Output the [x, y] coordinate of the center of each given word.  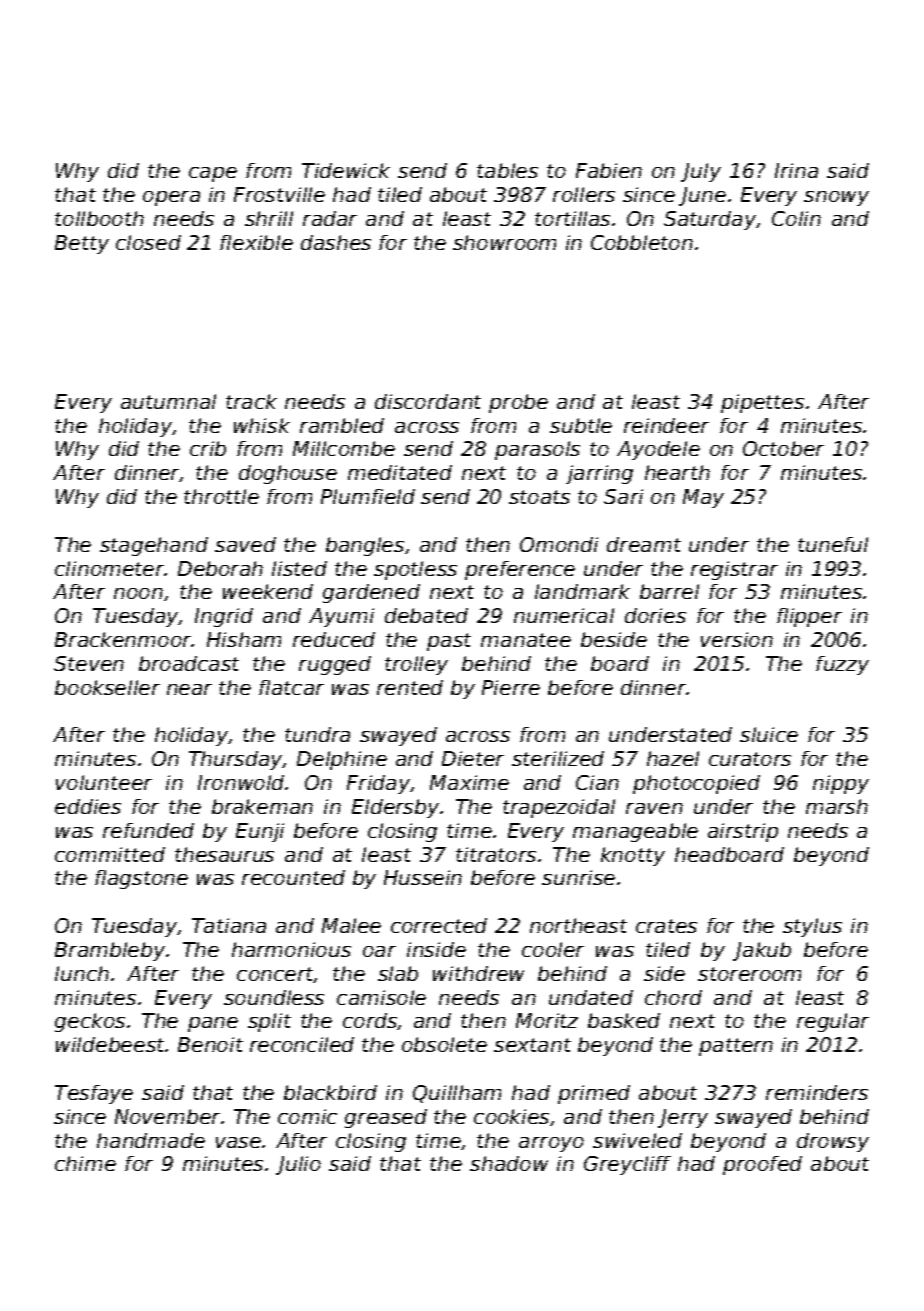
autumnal [168, 401]
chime [85, 1163]
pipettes [762, 403]
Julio [298, 1165]
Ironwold [241, 782]
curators [750, 759]
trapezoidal [559, 808]
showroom [504, 242]
